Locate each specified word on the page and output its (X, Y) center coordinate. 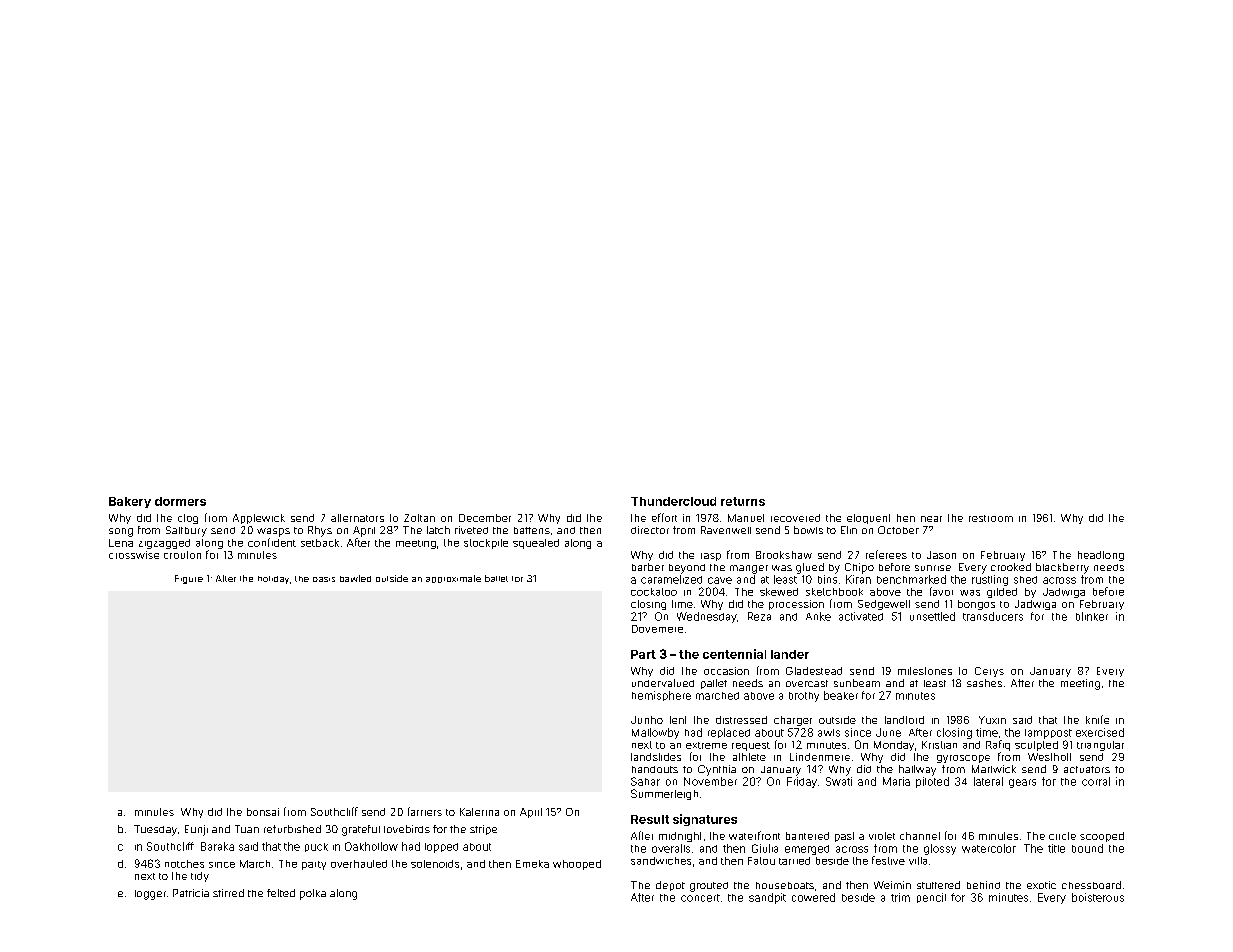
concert (700, 898)
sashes (984, 683)
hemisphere (661, 696)
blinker (1092, 616)
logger (150, 895)
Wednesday (707, 617)
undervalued (663, 683)
